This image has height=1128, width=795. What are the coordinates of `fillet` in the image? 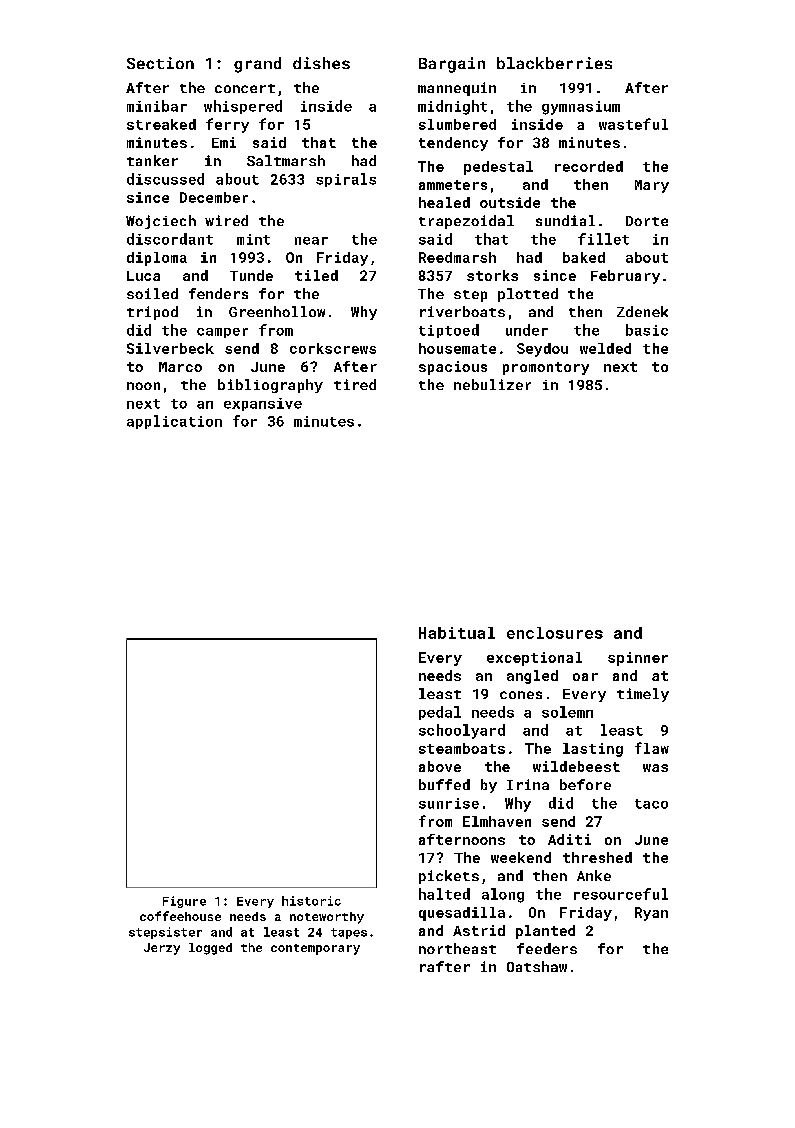 It's located at (603, 239).
